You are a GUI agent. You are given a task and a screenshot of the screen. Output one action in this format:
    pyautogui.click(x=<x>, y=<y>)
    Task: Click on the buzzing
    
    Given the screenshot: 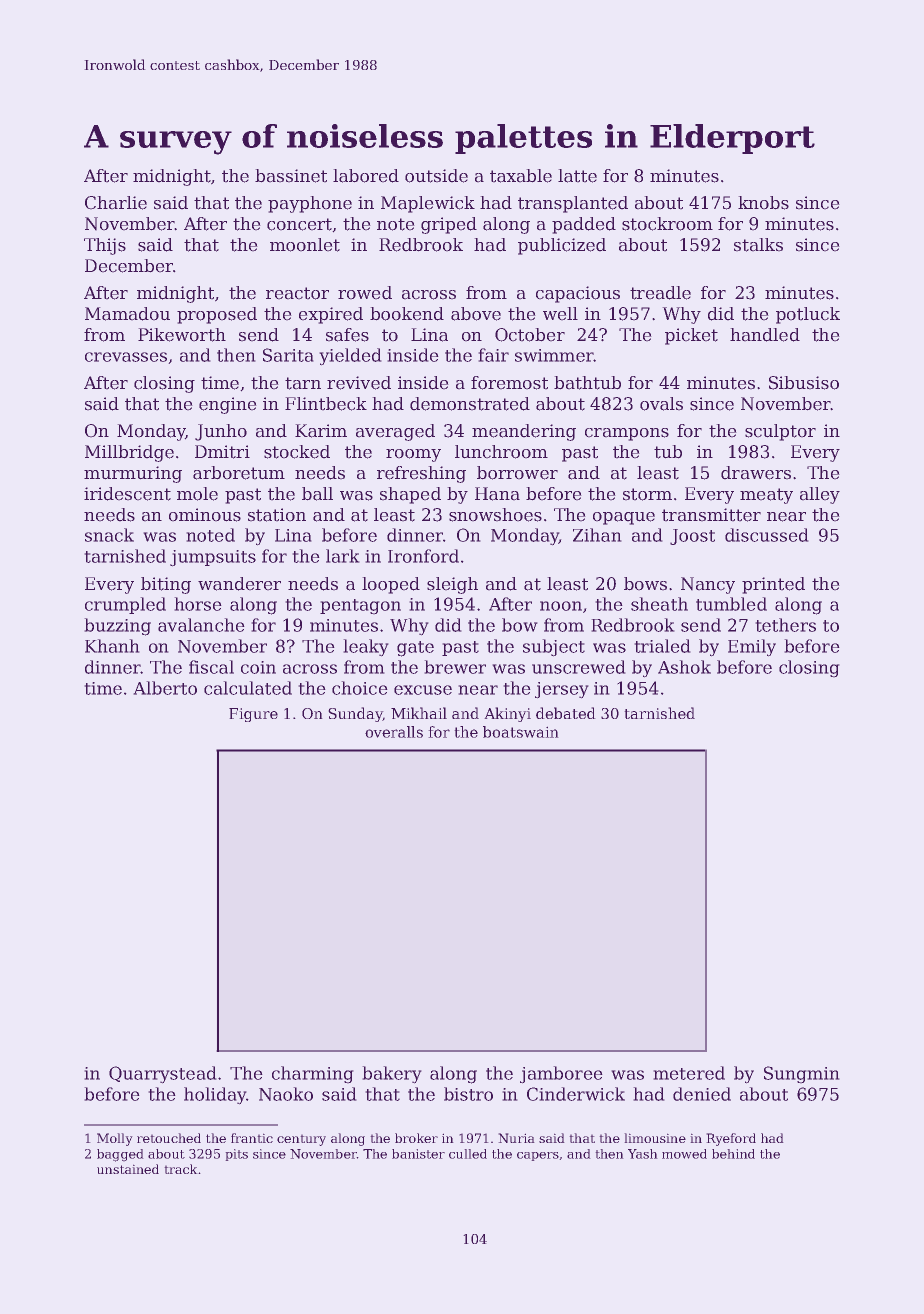 What is the action you would take?
    pyautogui.click(x=117, y=627)
